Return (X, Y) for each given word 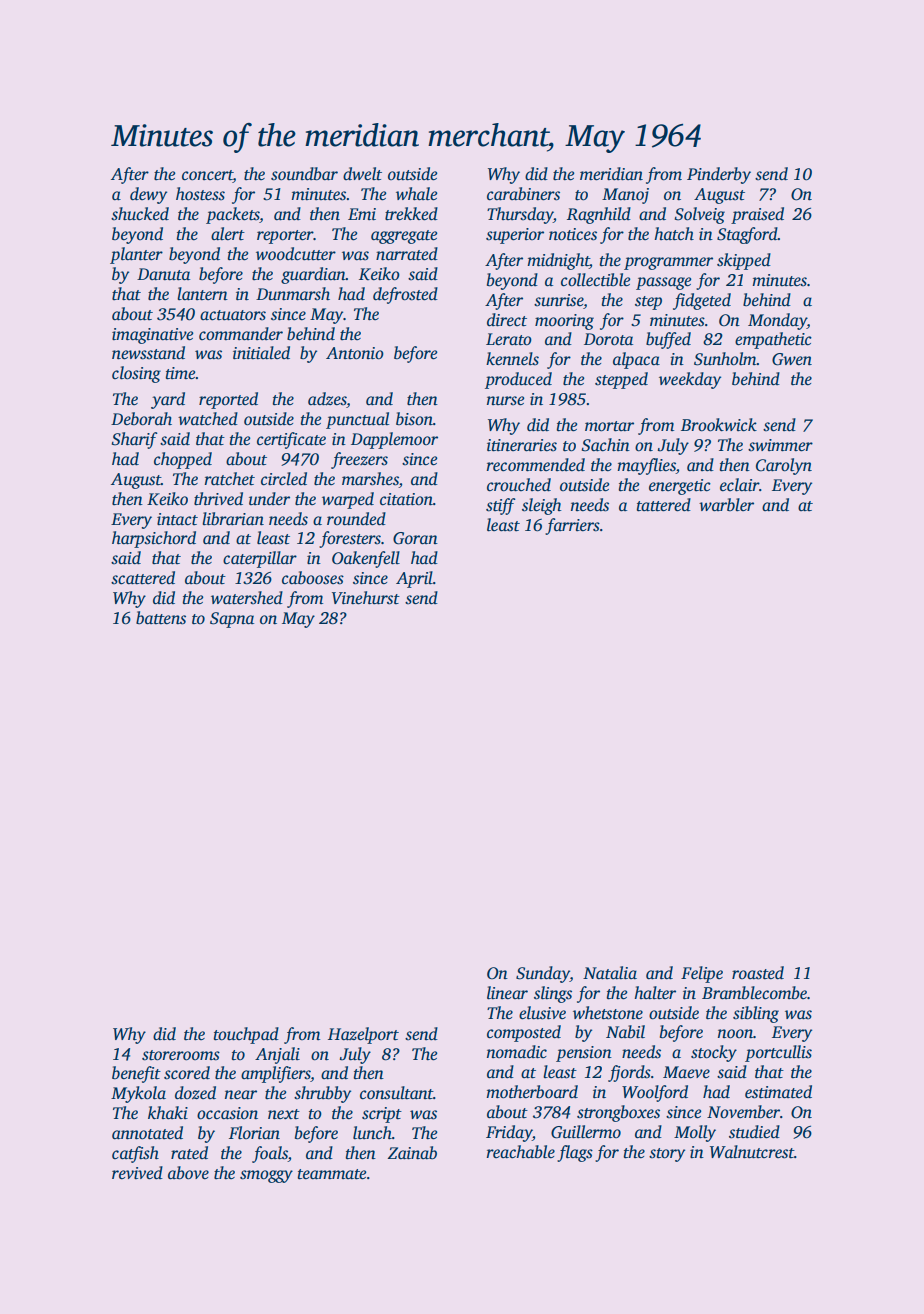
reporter (285, 237)
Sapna (232, 620)
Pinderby (719, 175)
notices (573, 234)
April (414, 579)
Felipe (702, 974)
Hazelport (363, 1035)
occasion (227, 1113)
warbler (726, 505)
